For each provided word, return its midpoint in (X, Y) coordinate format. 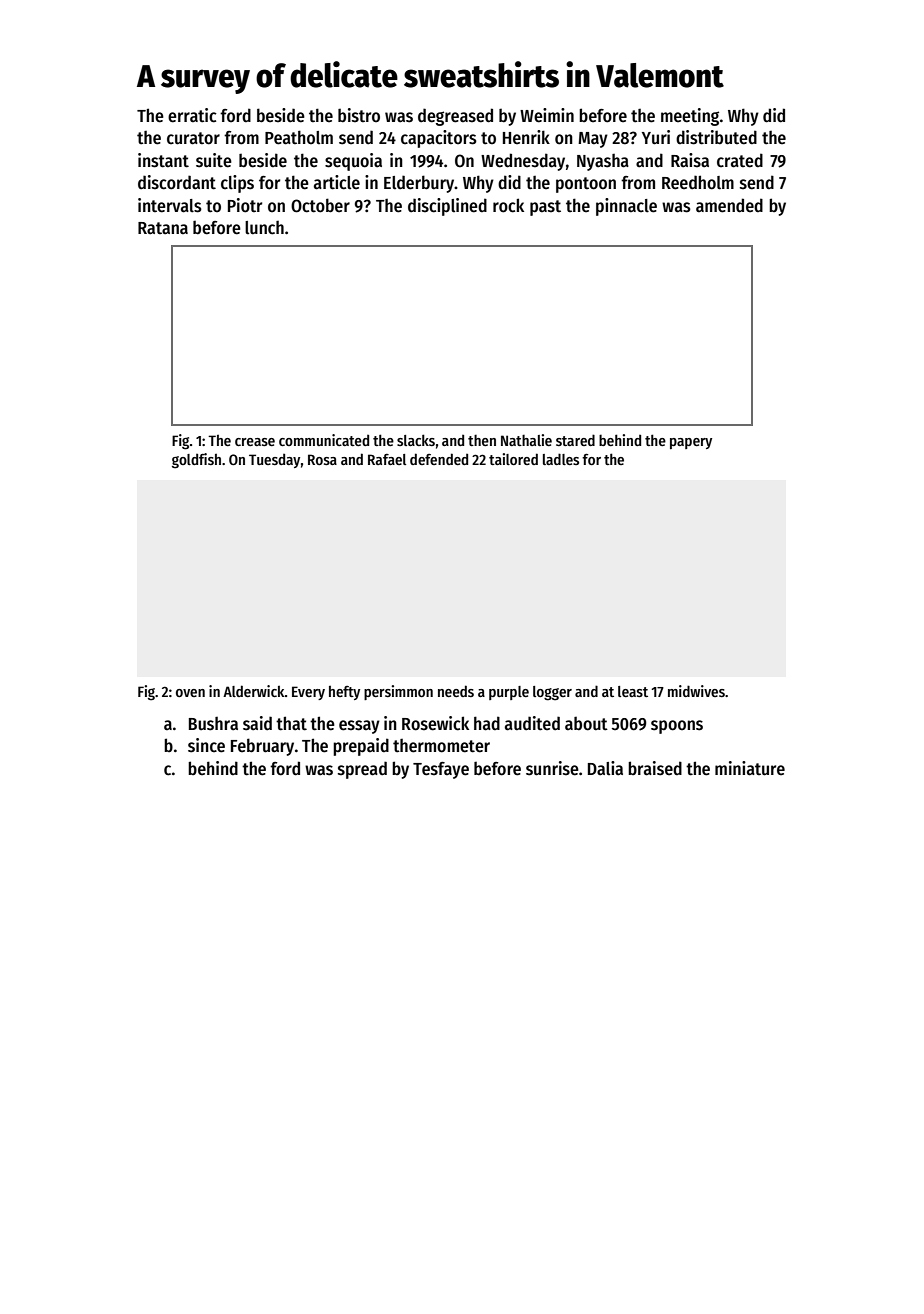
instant (163, 160)
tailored (513, 459)
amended (729, 205)
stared (575, 440)
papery (691, 443)
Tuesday (274, 461)
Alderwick (254, 691)
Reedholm (698, 182)
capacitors (439, 139)
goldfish (196, 461)
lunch (264, 228)
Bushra (213, 724)
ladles (561, 459)
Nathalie (526, 440)
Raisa (690, 160)
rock (508, 205)
